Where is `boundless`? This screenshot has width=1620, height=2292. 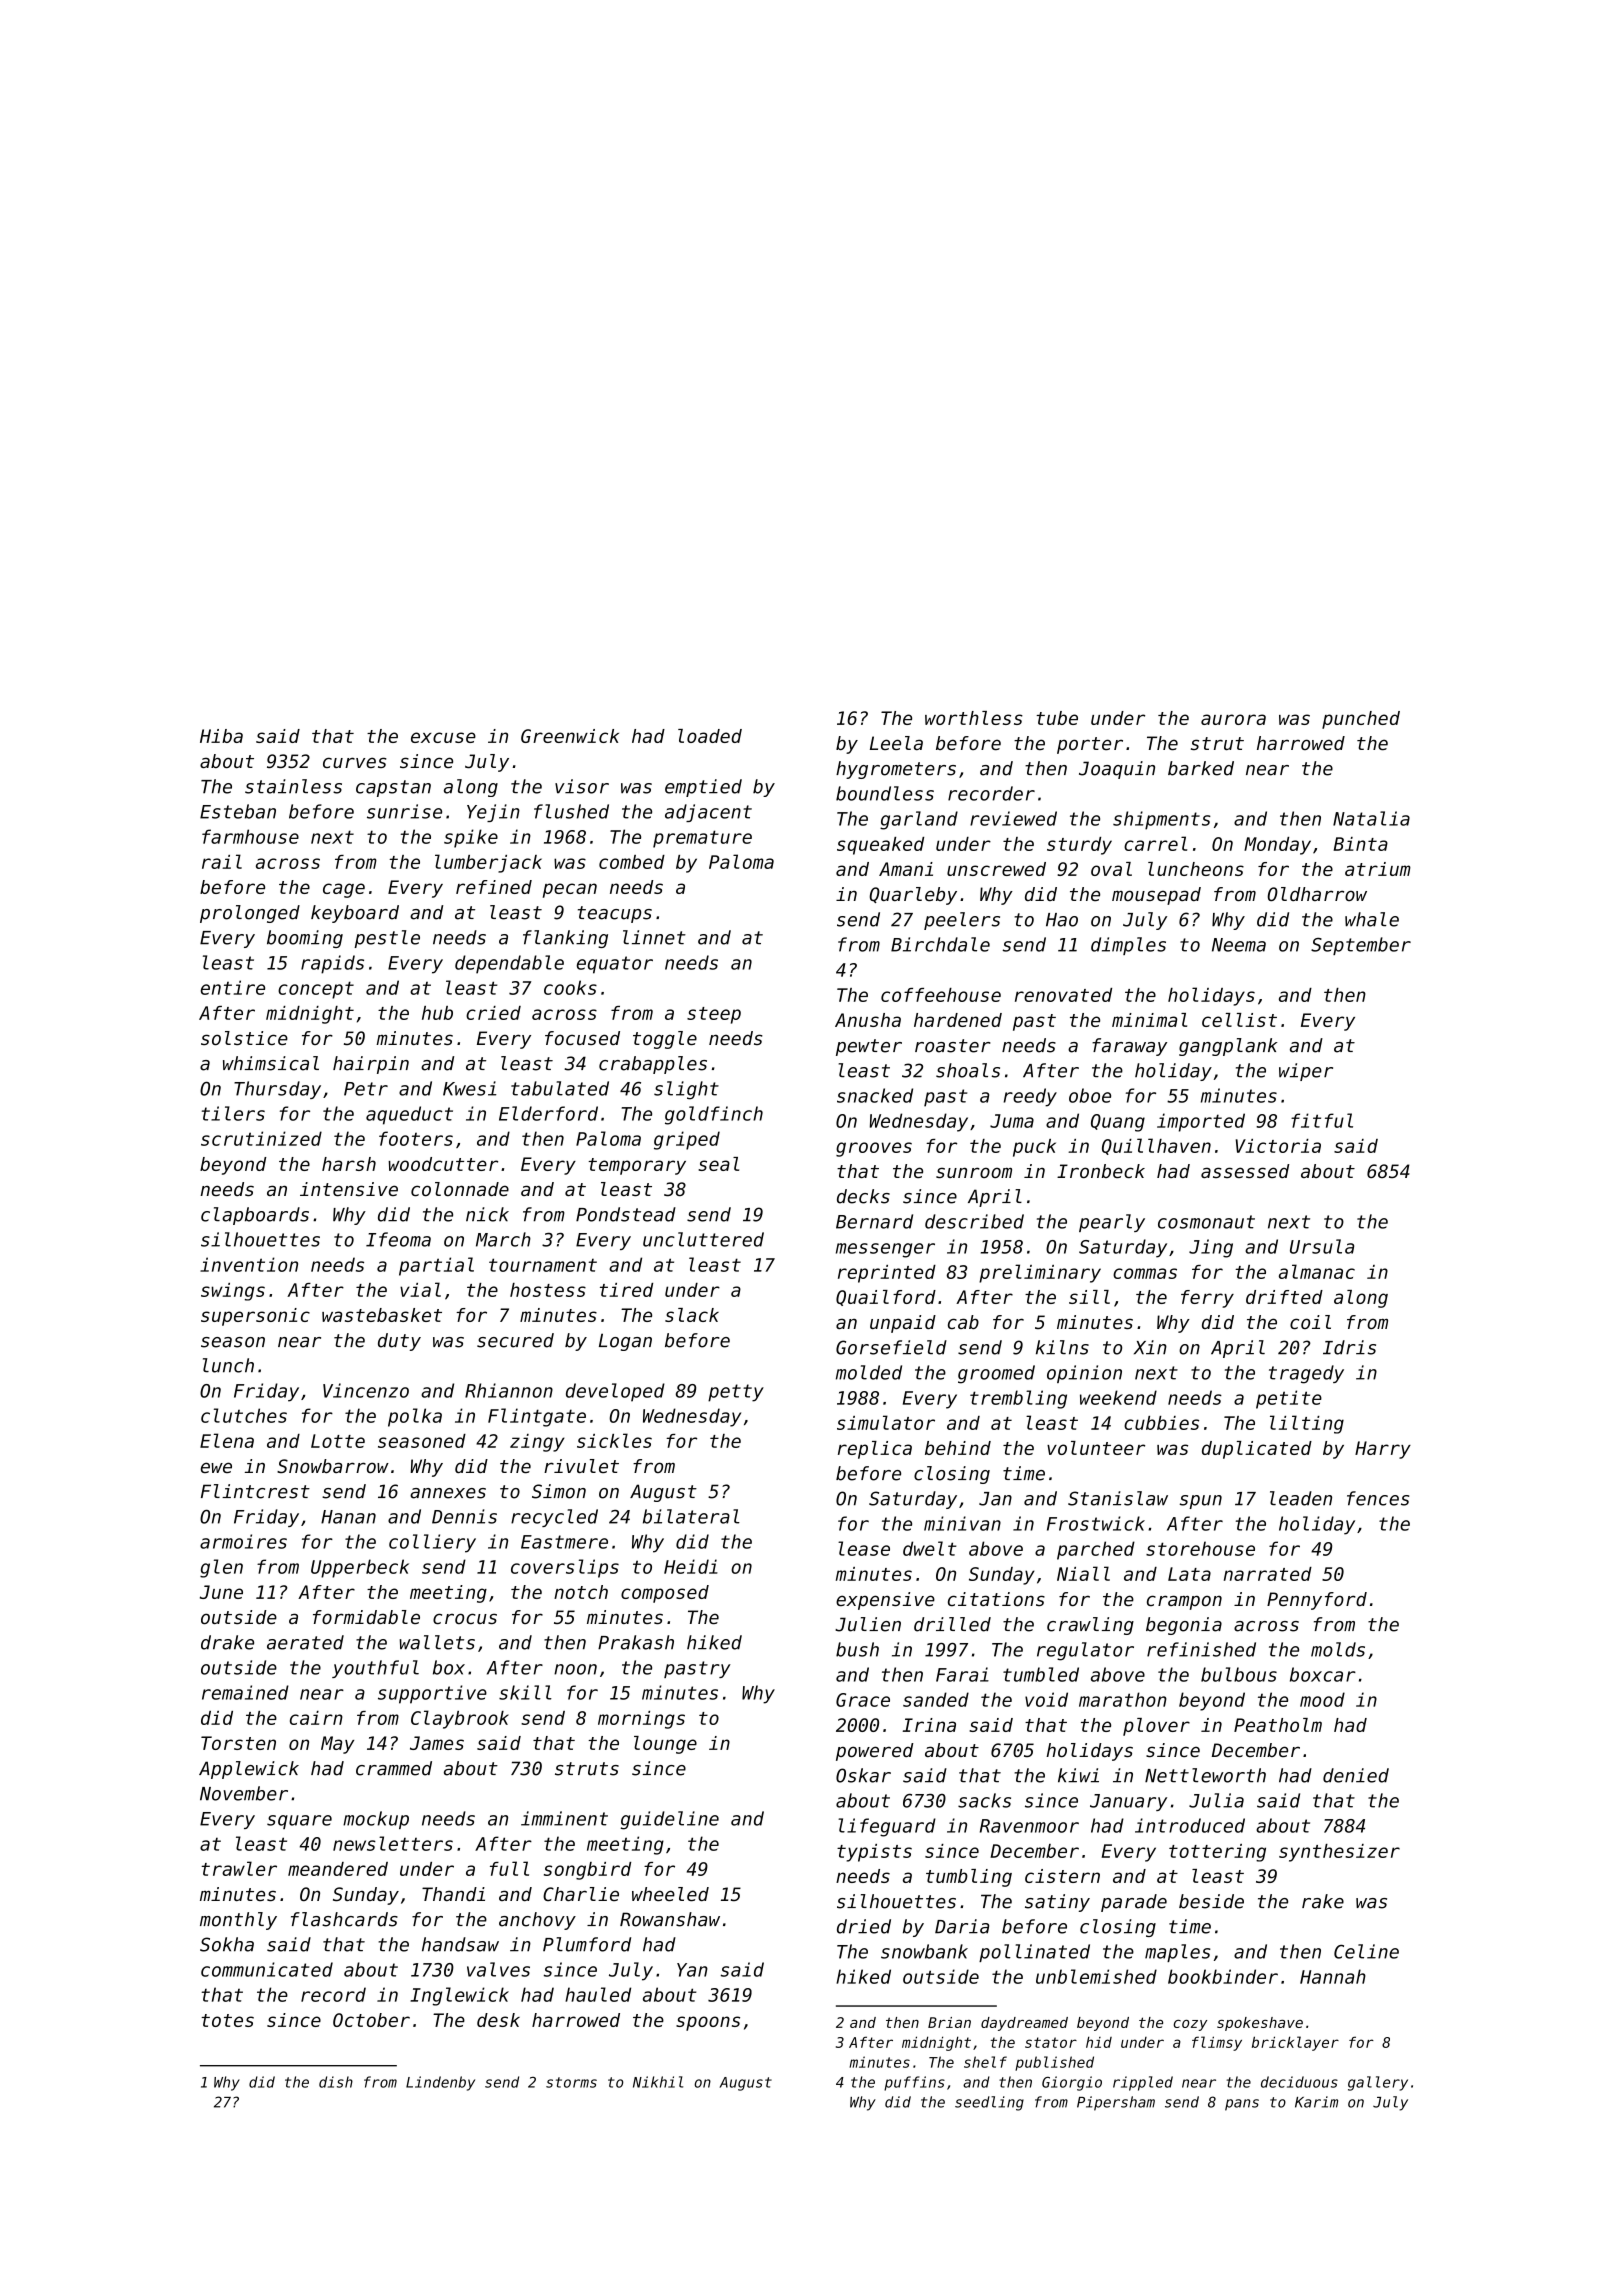
boundless is located at coordinates (885, 793).
